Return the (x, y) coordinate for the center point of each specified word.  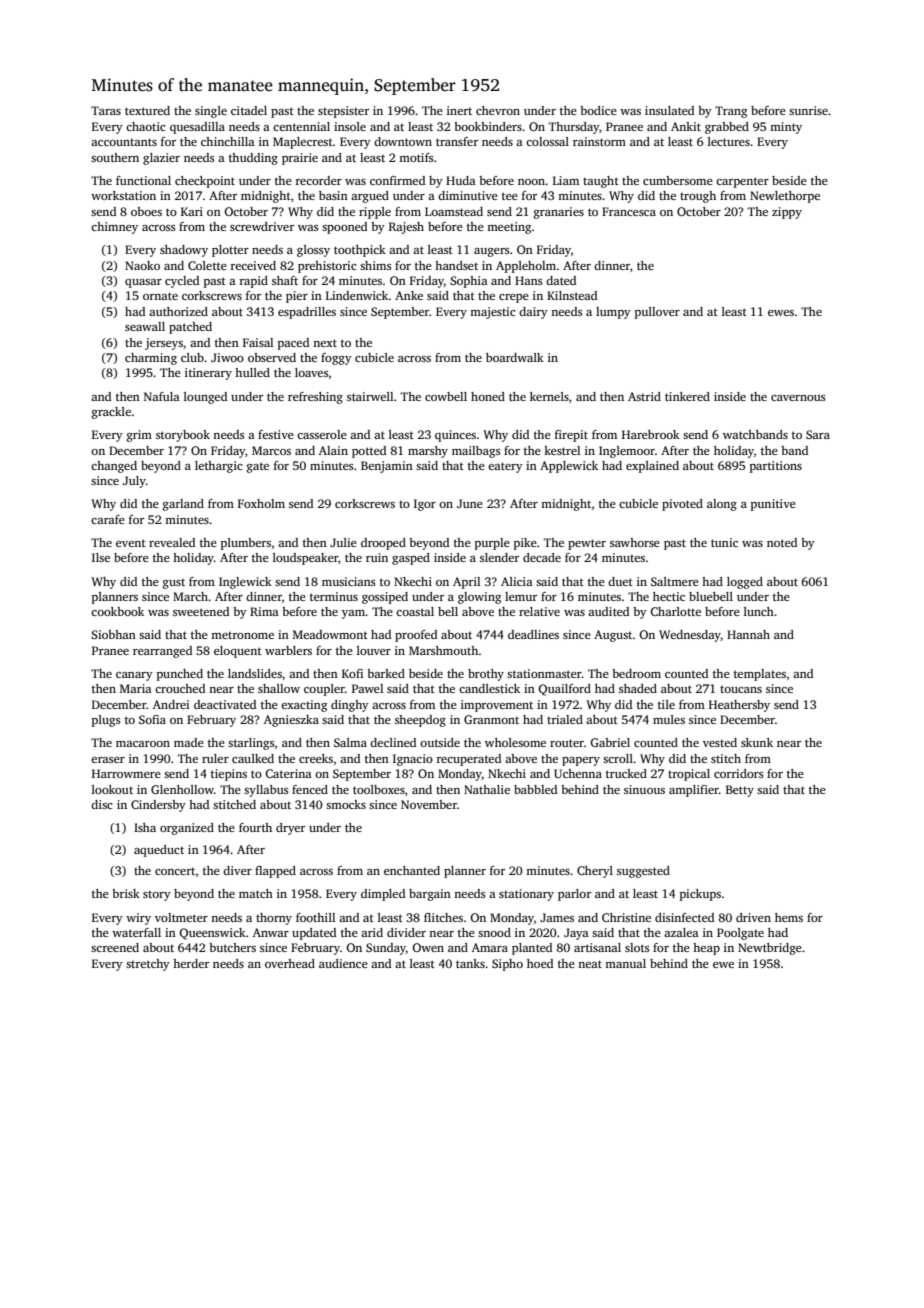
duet (620, 581)
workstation (123, 195)
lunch (759, 611)
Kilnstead (572, 295)
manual (625, 963)
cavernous (798, 398)
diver (237, 870)
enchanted (412, 870)
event (131, 543)
